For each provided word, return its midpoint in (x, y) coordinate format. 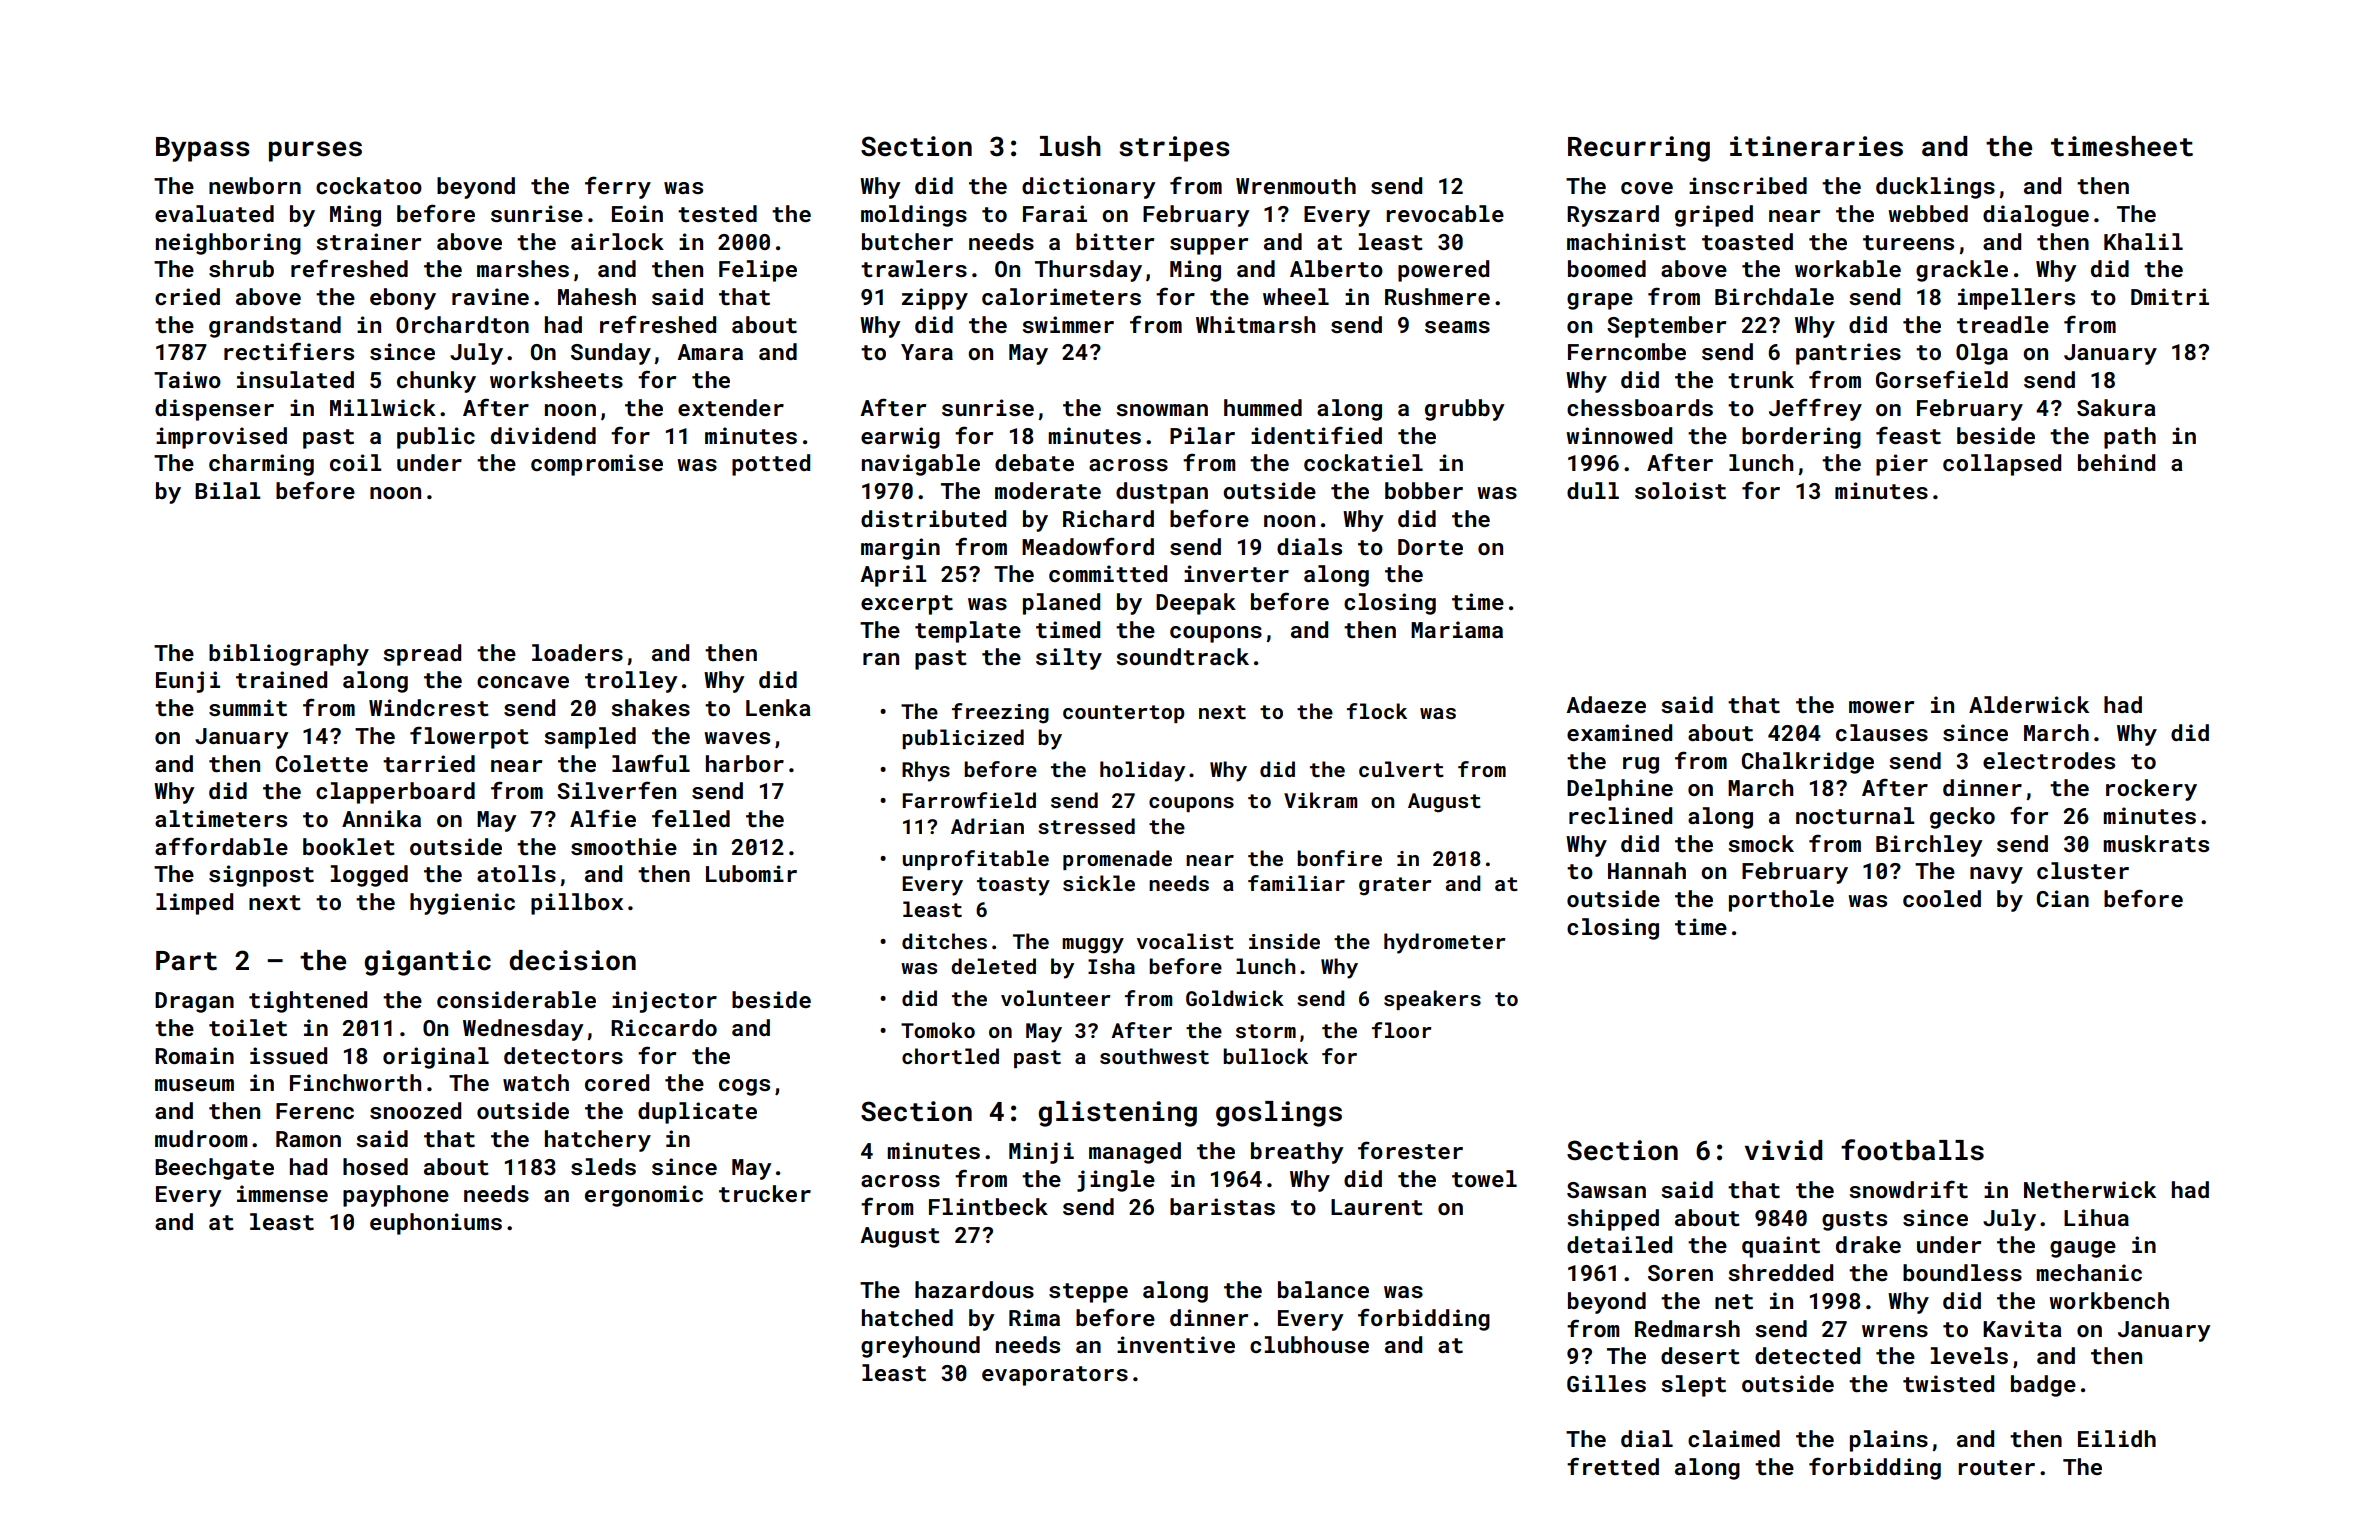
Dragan (194, 1002)
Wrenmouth (1296, 185)
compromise (597, 465)
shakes (650, 707)
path (2130, 438)
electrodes (2049, 760)
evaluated (214, 213)
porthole (1781, 901)
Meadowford (1088, 546)
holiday (1142, 771)
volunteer (1055, 998)
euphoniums (436, 1224)
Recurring (1639, 149)
